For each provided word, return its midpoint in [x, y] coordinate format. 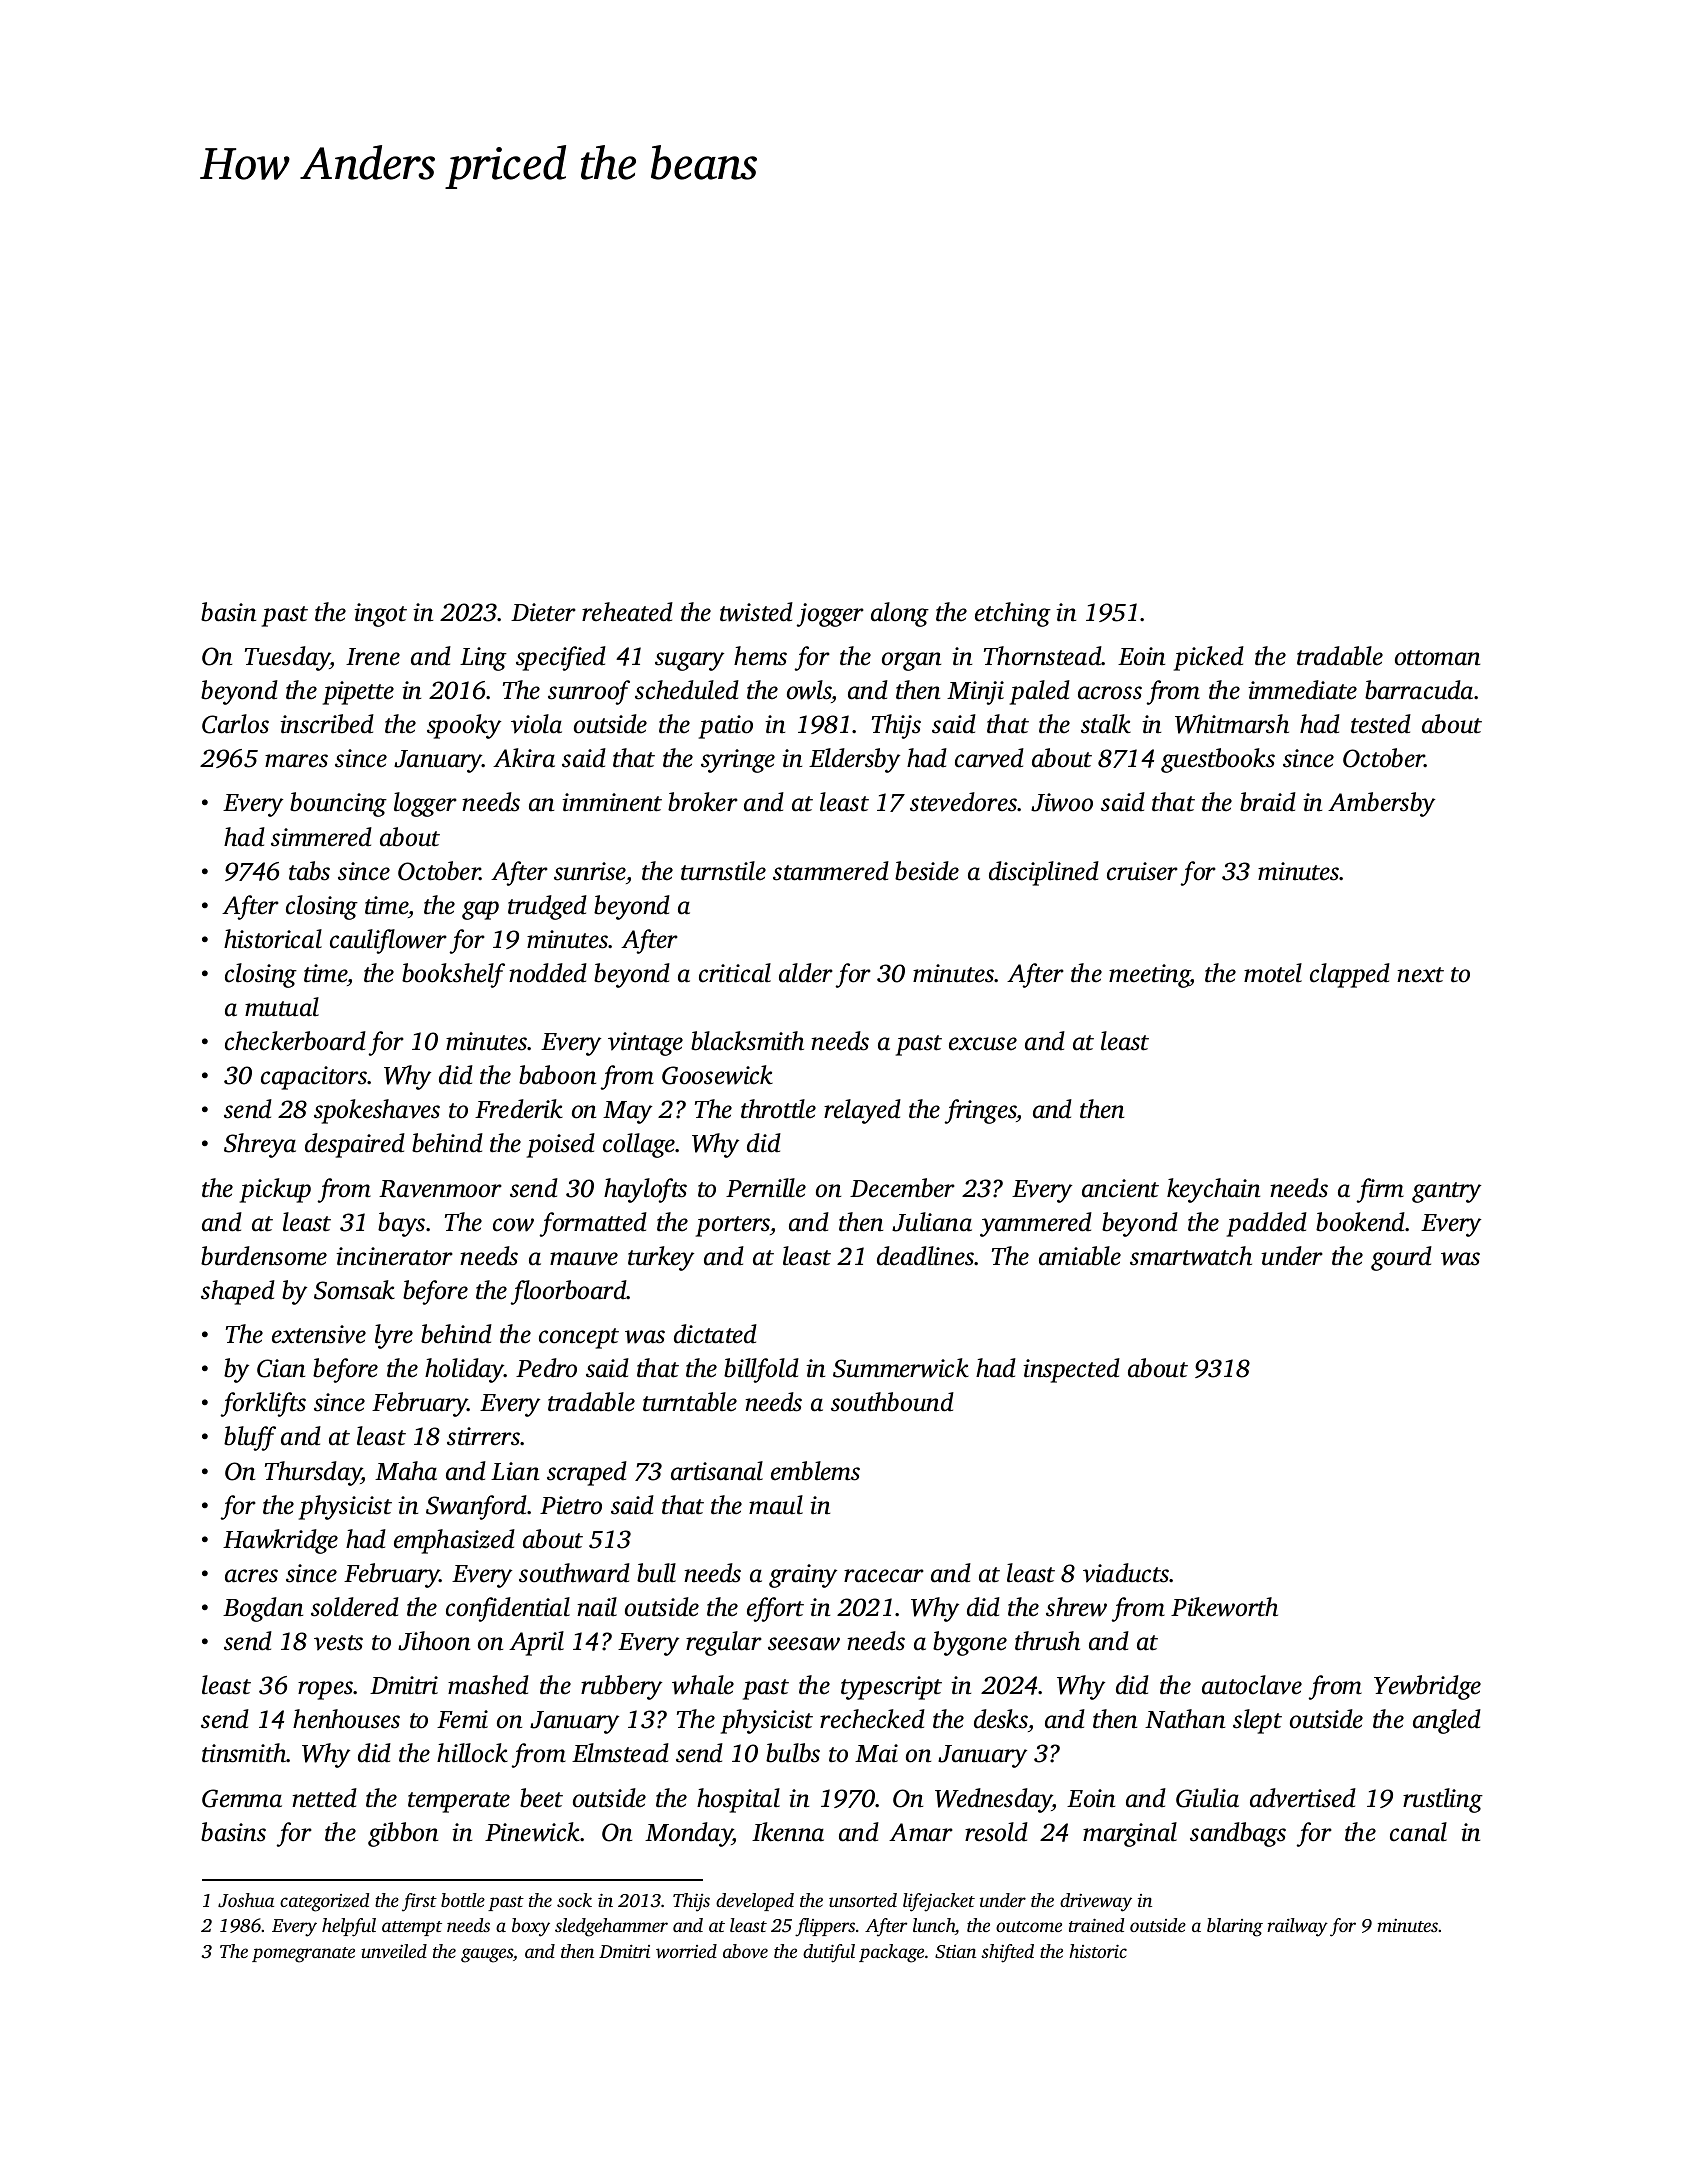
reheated [627, 612]
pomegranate [303, 1955]
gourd [1401, 1258]
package [891, 1953]
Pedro [546, 1368]
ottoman [1437, 658]
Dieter [543, 612]
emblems [815, 1471]
